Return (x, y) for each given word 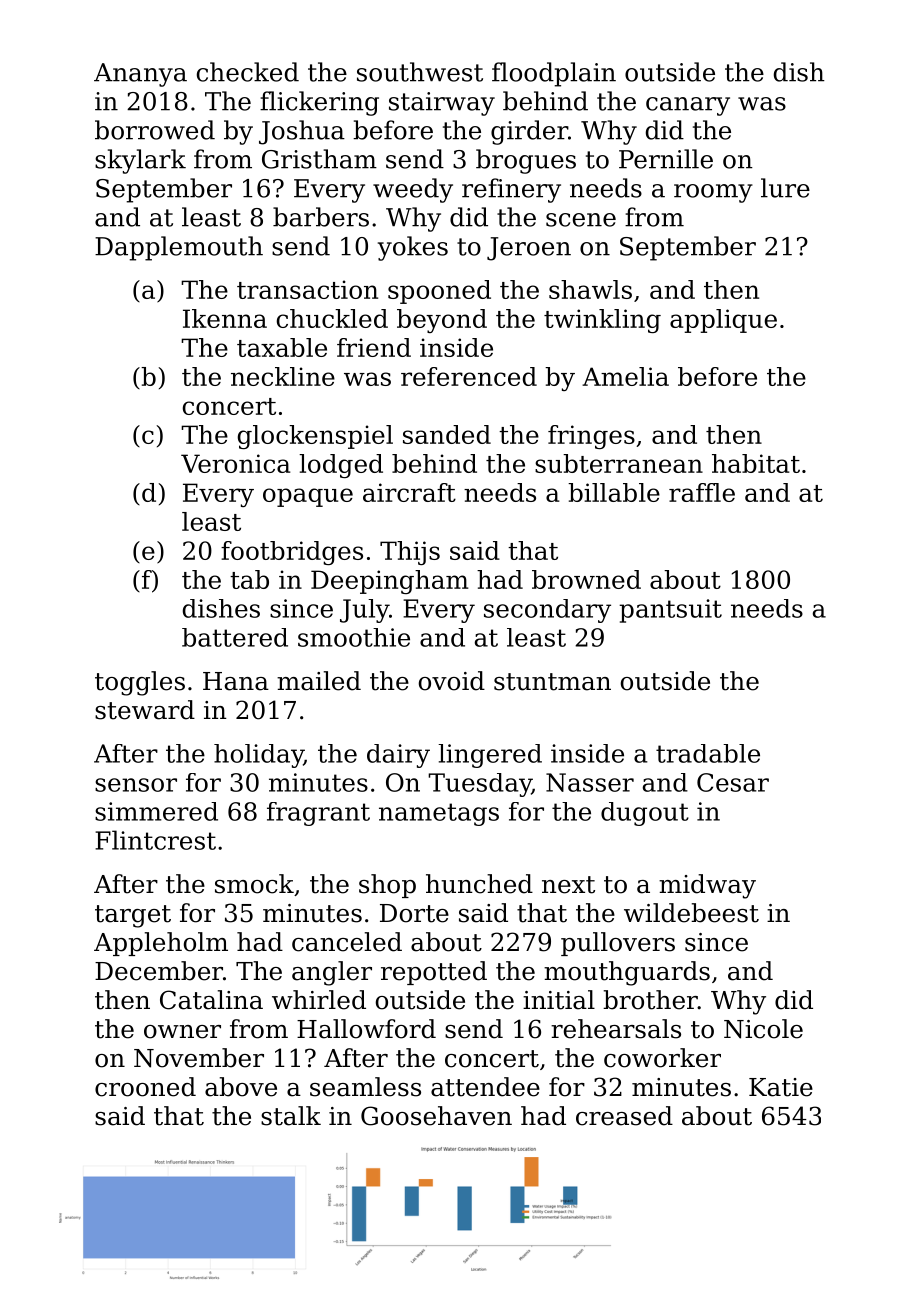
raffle (702, 492)
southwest (420, 72)
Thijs (410, 553)
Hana (236, 681)
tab (249, 579)
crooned (145, 1087)
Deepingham (389, 582)
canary (688, 106)
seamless (365, 1087)
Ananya (140, 75)
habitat (756, 463)
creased (624, 1116)
